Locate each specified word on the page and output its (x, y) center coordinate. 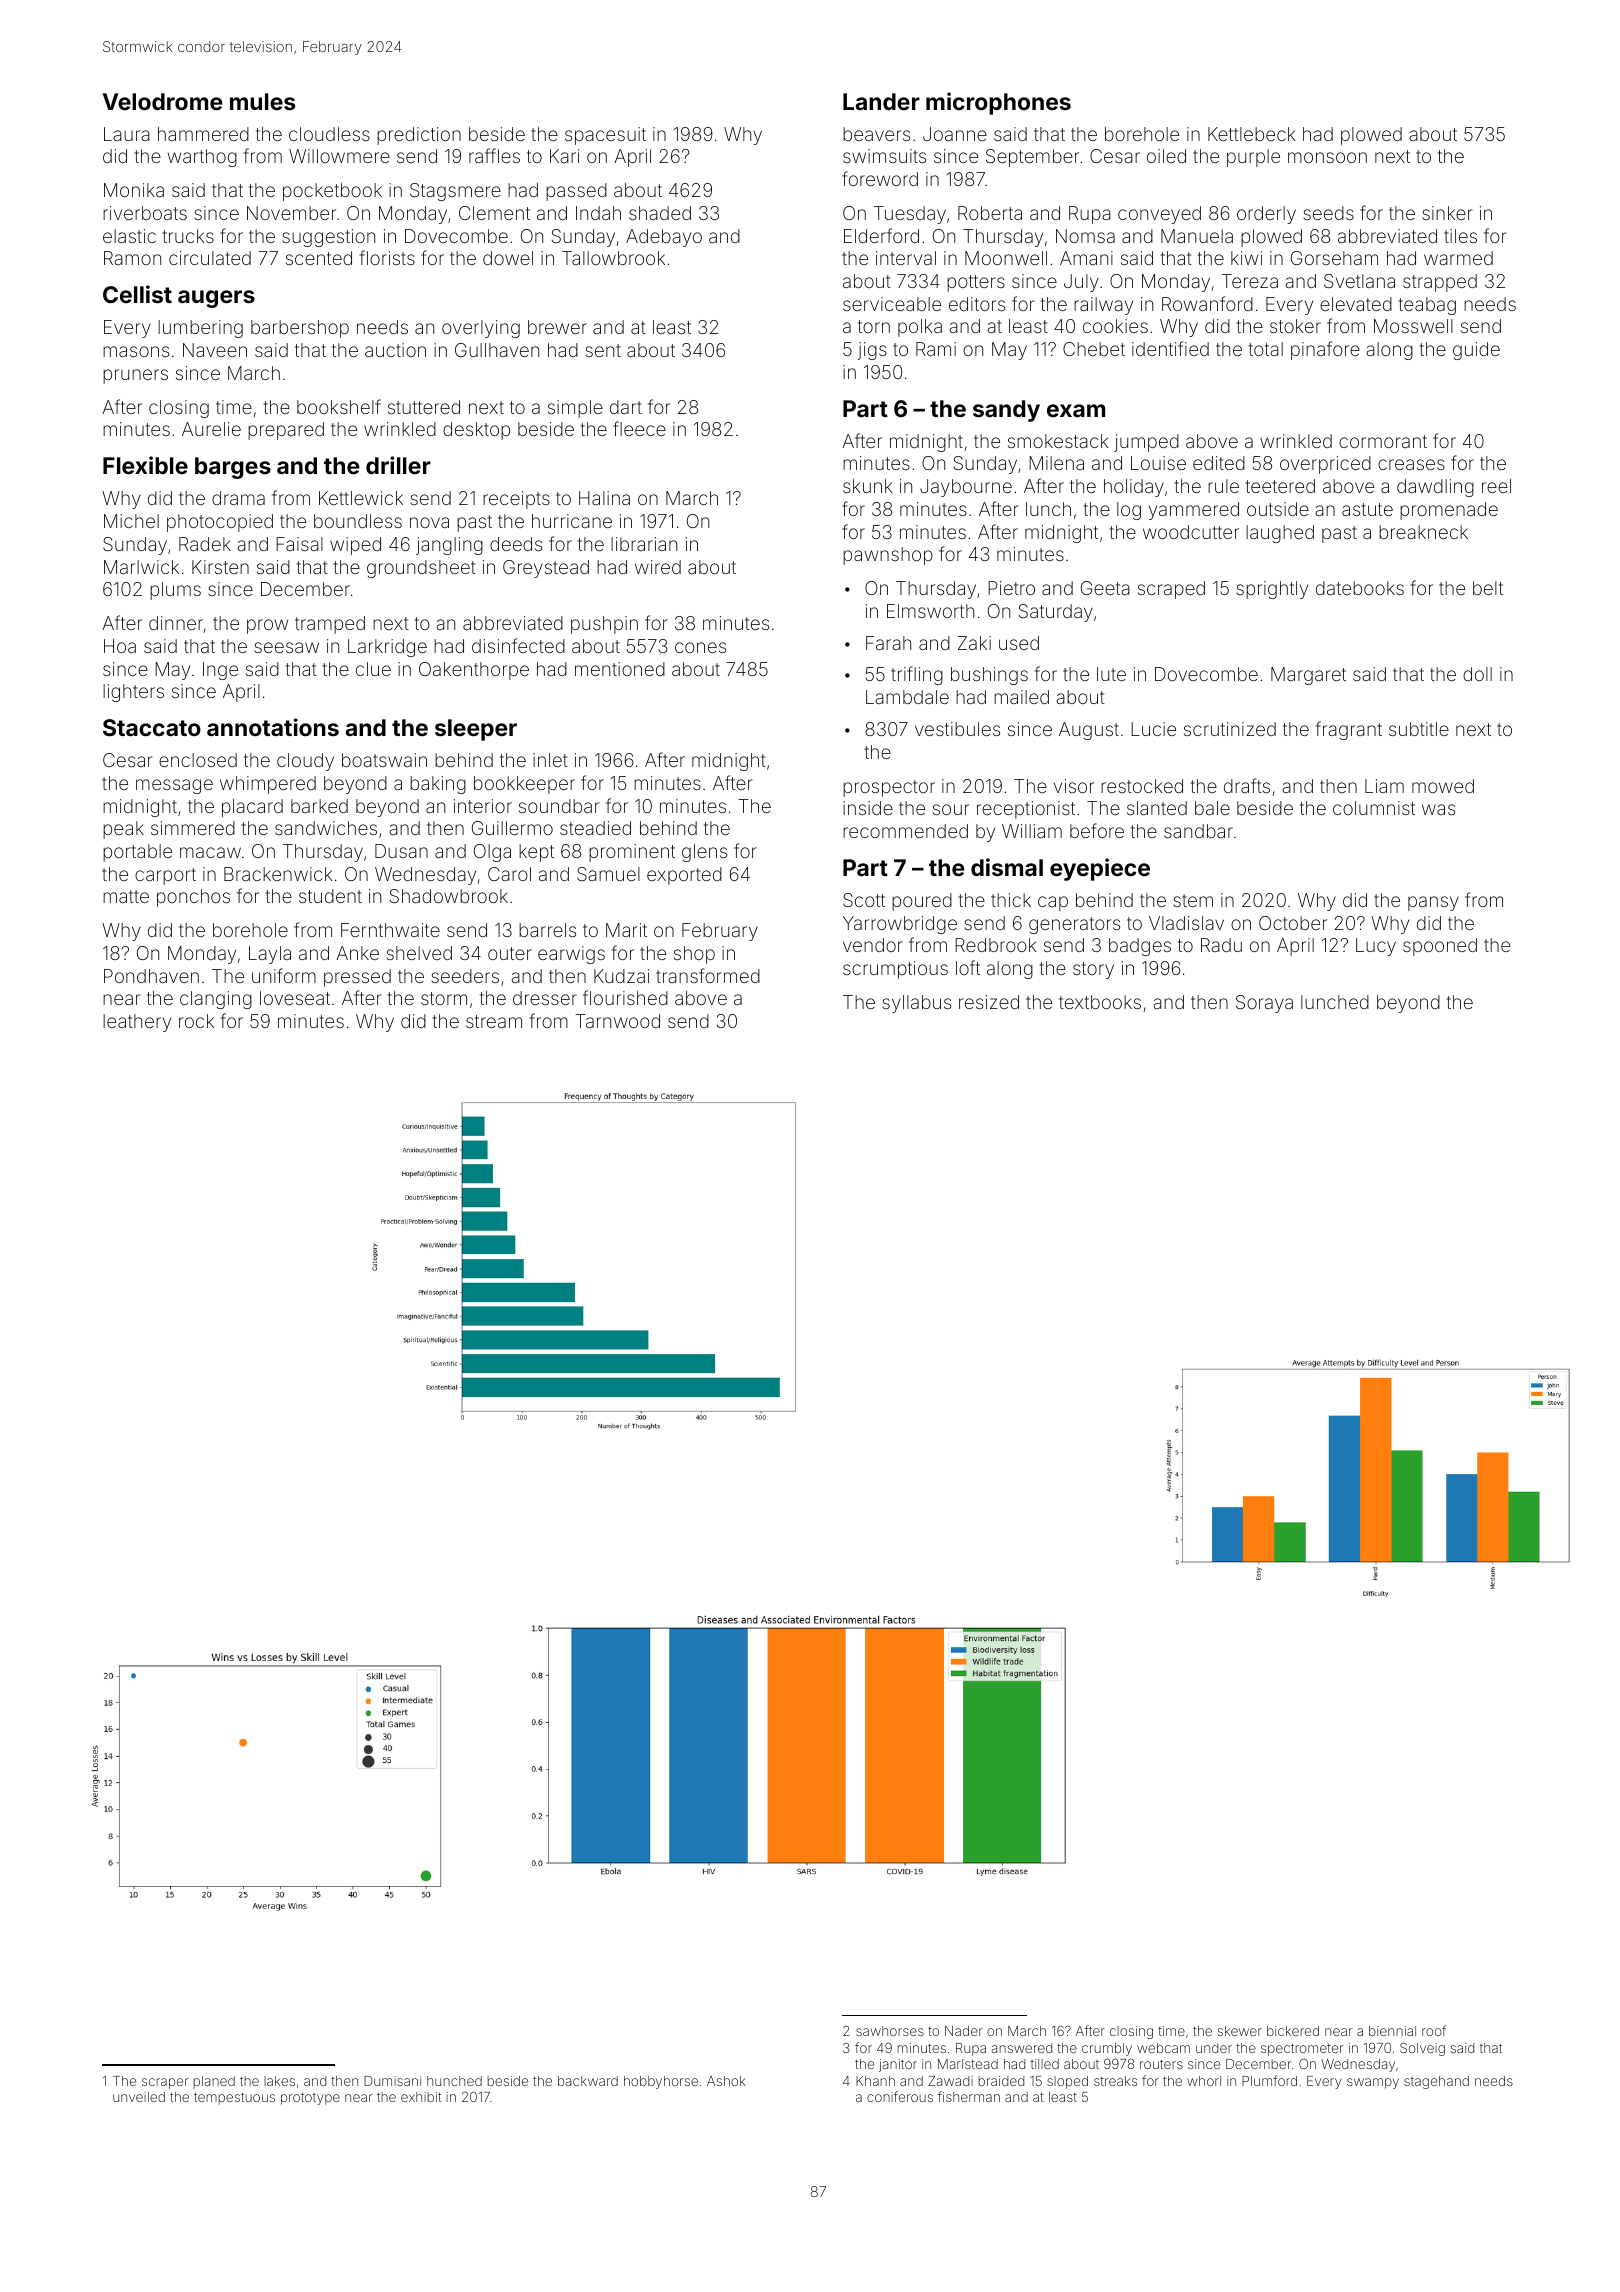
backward (588, 2081)
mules (262, 101)
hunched (454, 2081)
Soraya (1264, 1004)
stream (494, 1021)
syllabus (916, 1004)
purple (1253, 158)
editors (977, 304)
